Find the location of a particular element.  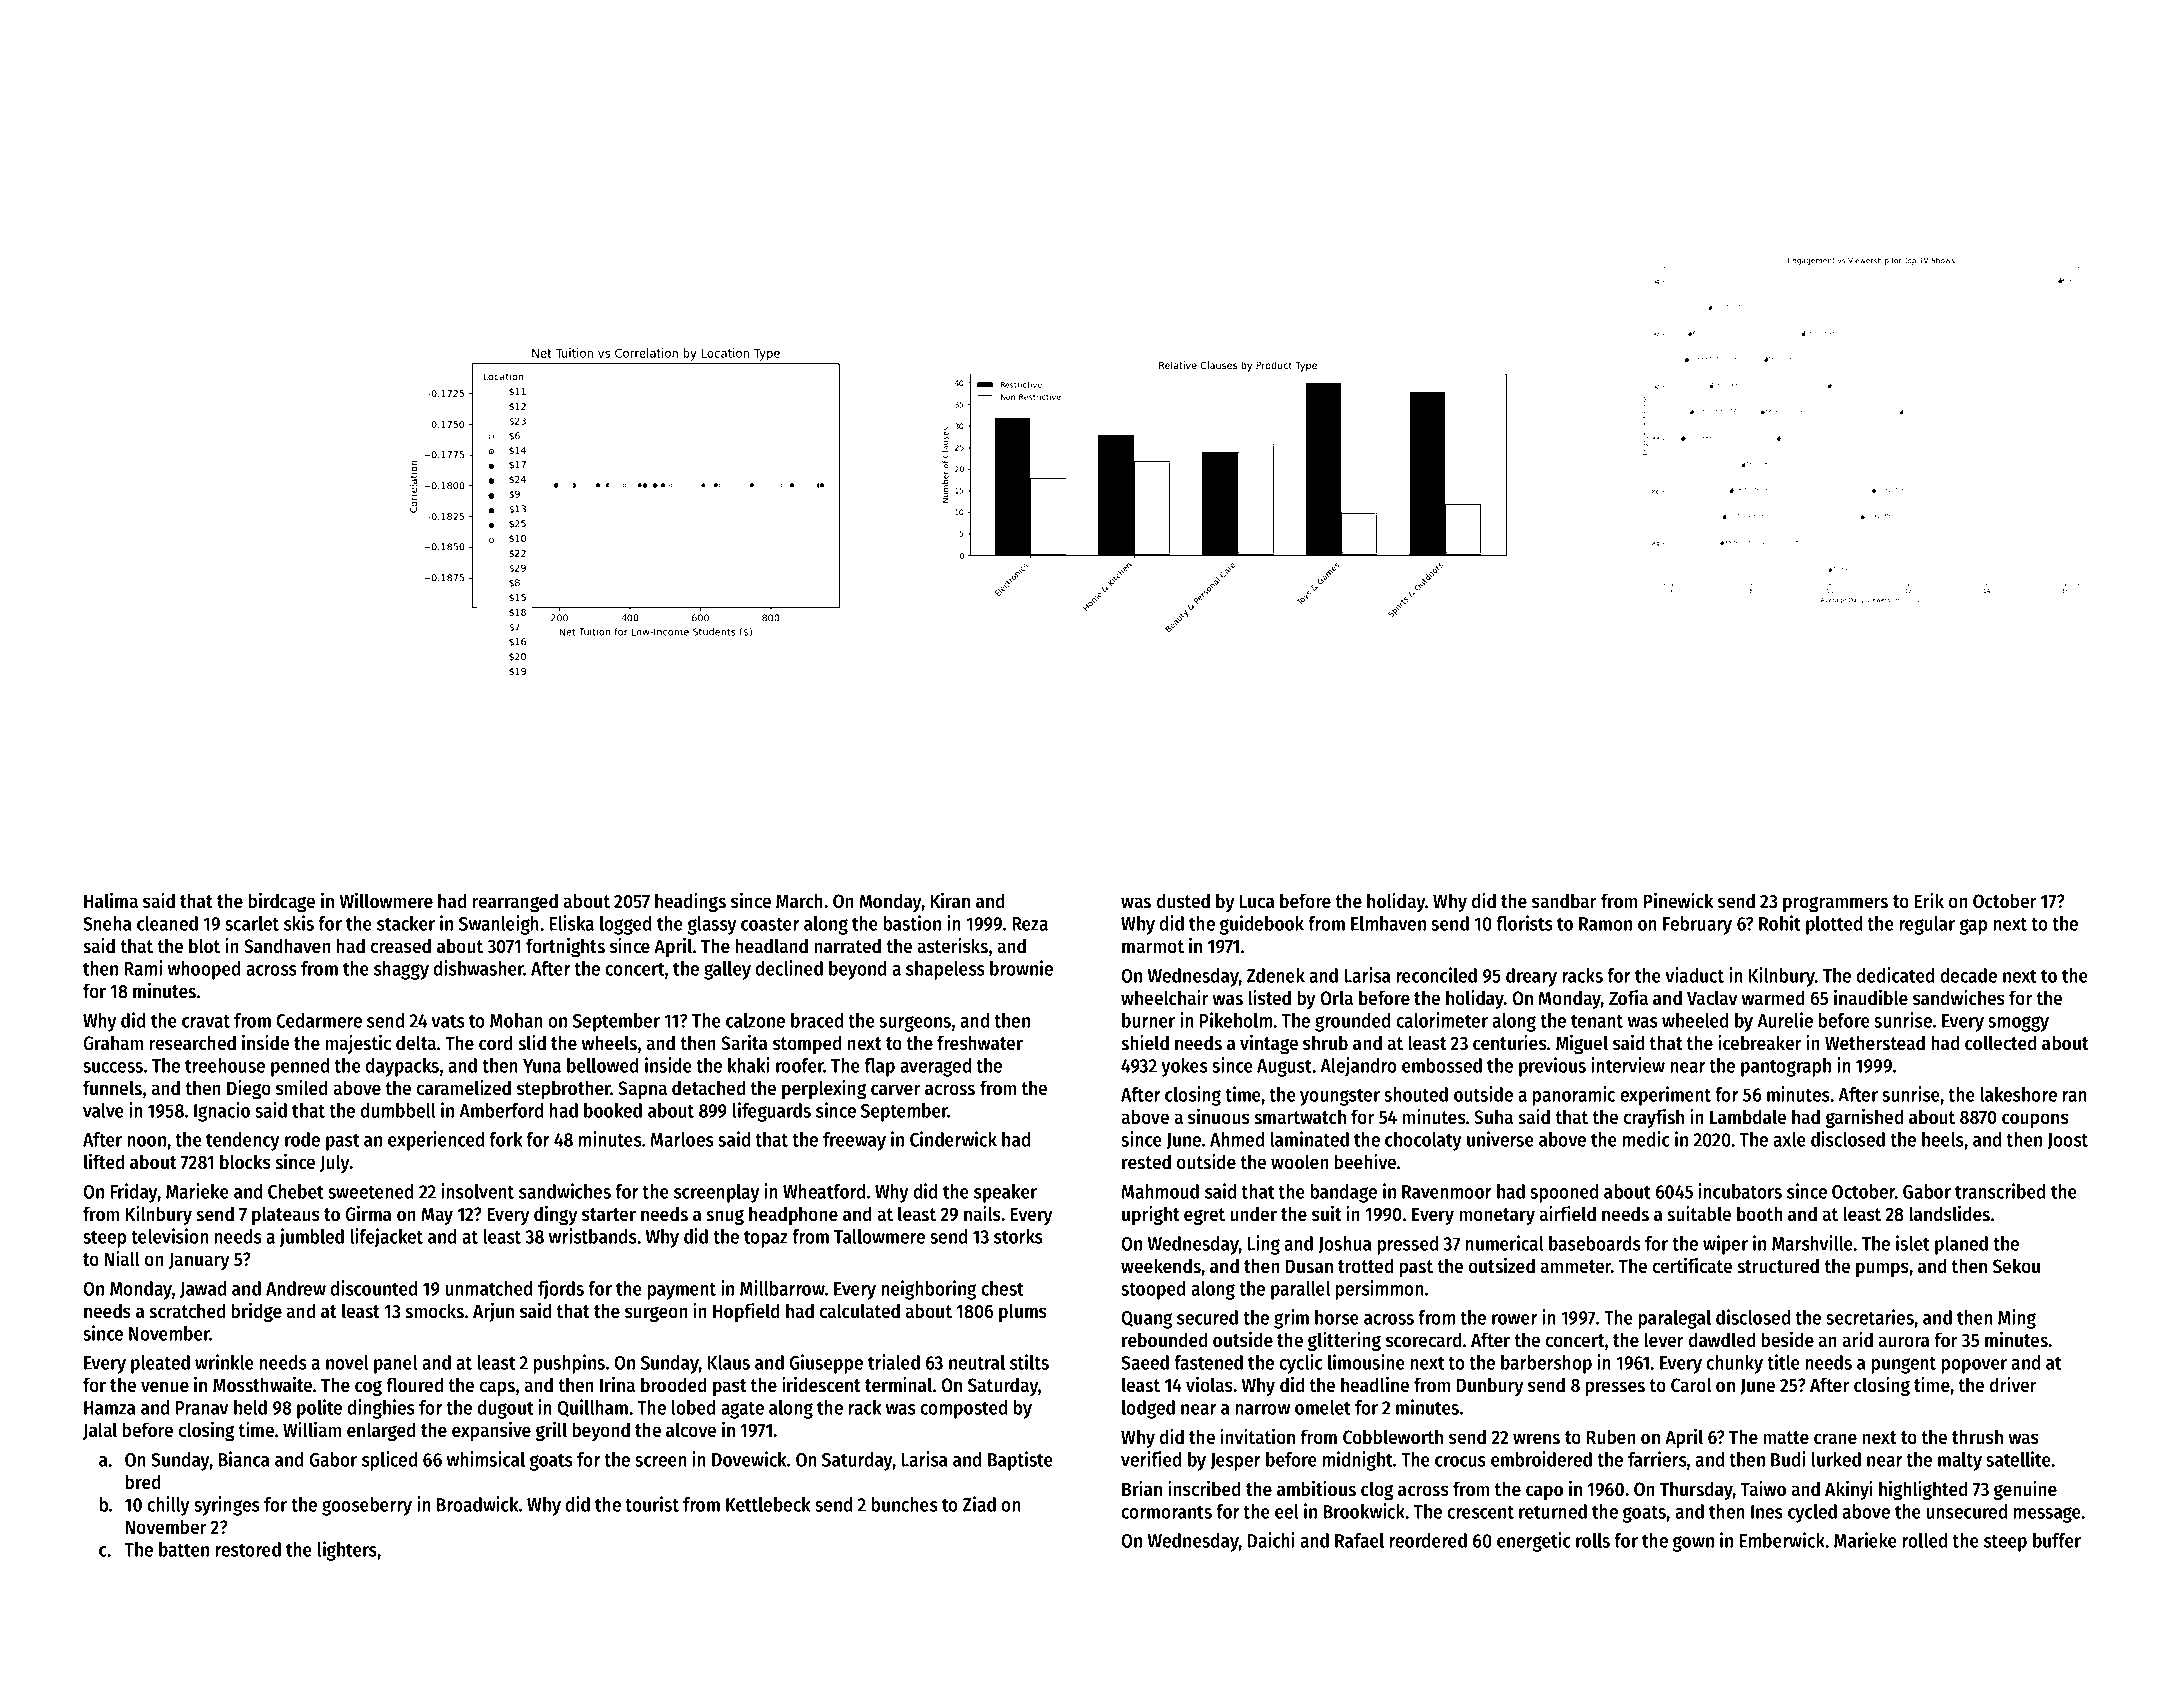

speaker is located at coordinates (1005, 1193).
